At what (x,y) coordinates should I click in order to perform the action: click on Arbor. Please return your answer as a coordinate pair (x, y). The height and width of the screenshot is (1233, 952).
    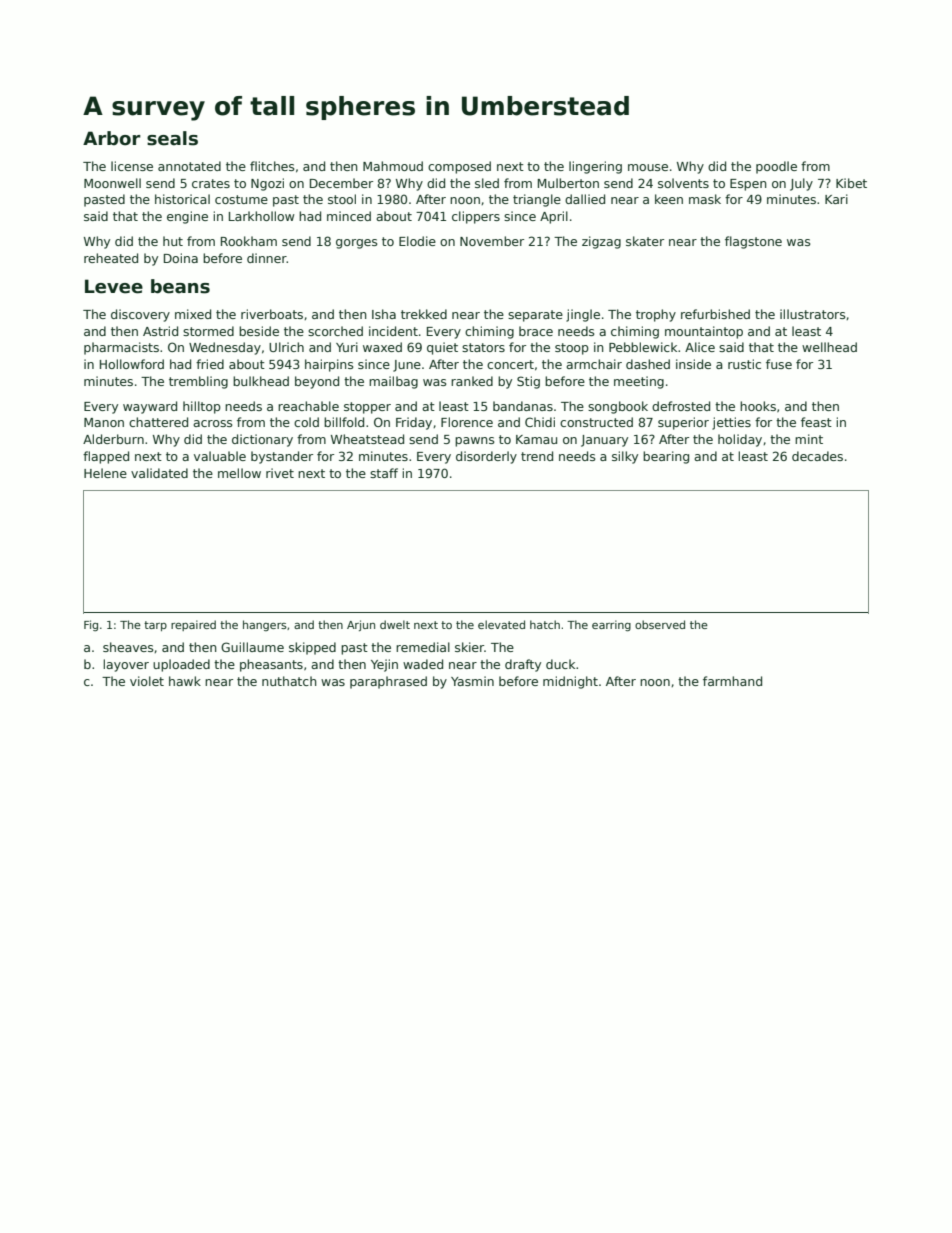
    Looking at the image, I should click on (112, 138).
